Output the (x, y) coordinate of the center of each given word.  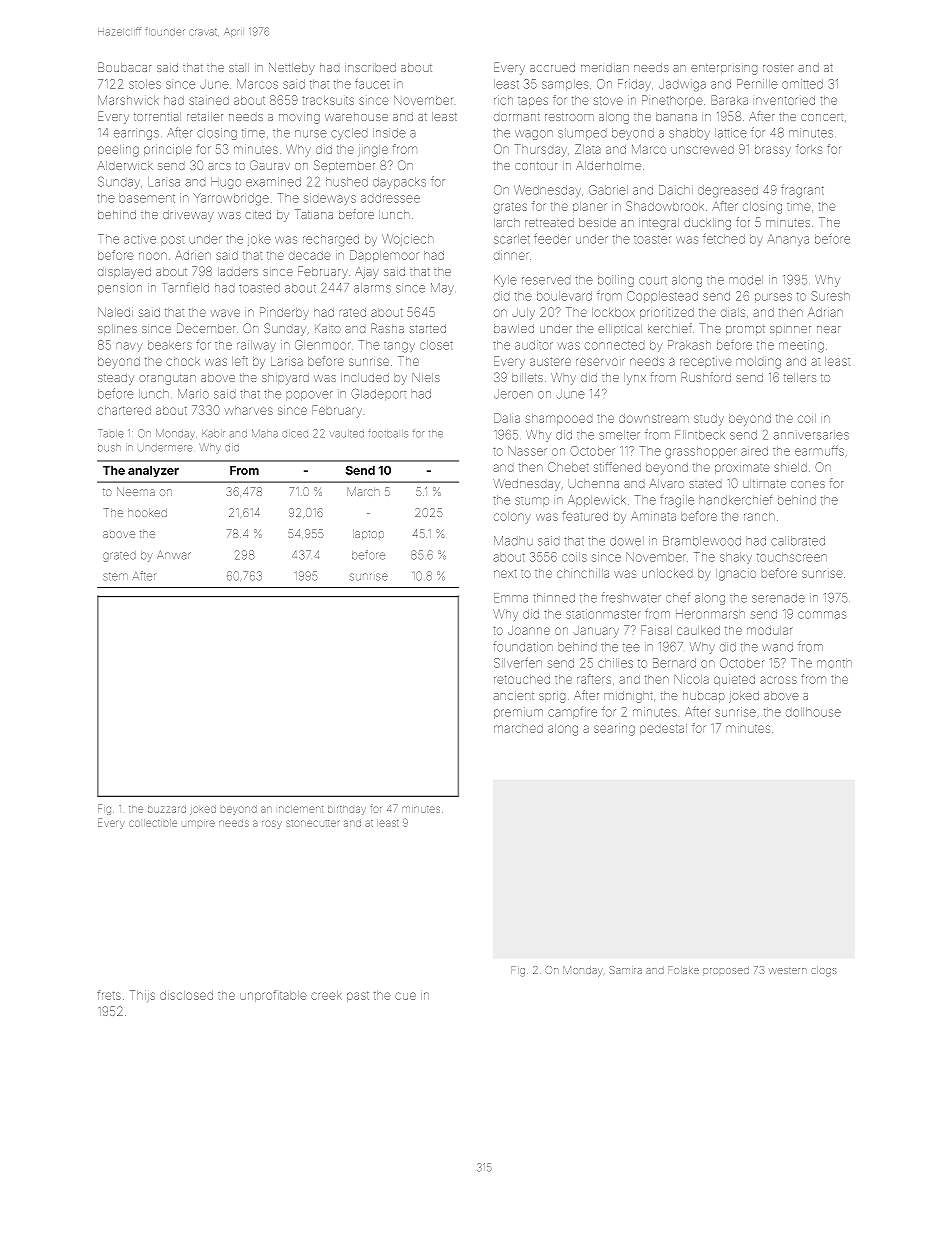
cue (405, 996)
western (788, 970)
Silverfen (518, 663)
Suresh (830, 296)
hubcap (704, 696)
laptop (368, 535)
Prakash (689, 345)
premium (518, 714)
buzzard (167, 809)
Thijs (142, 995)
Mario (193, 394)
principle (168, 150)
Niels (426, 377)
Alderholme (608, 165)
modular (769, 630)
